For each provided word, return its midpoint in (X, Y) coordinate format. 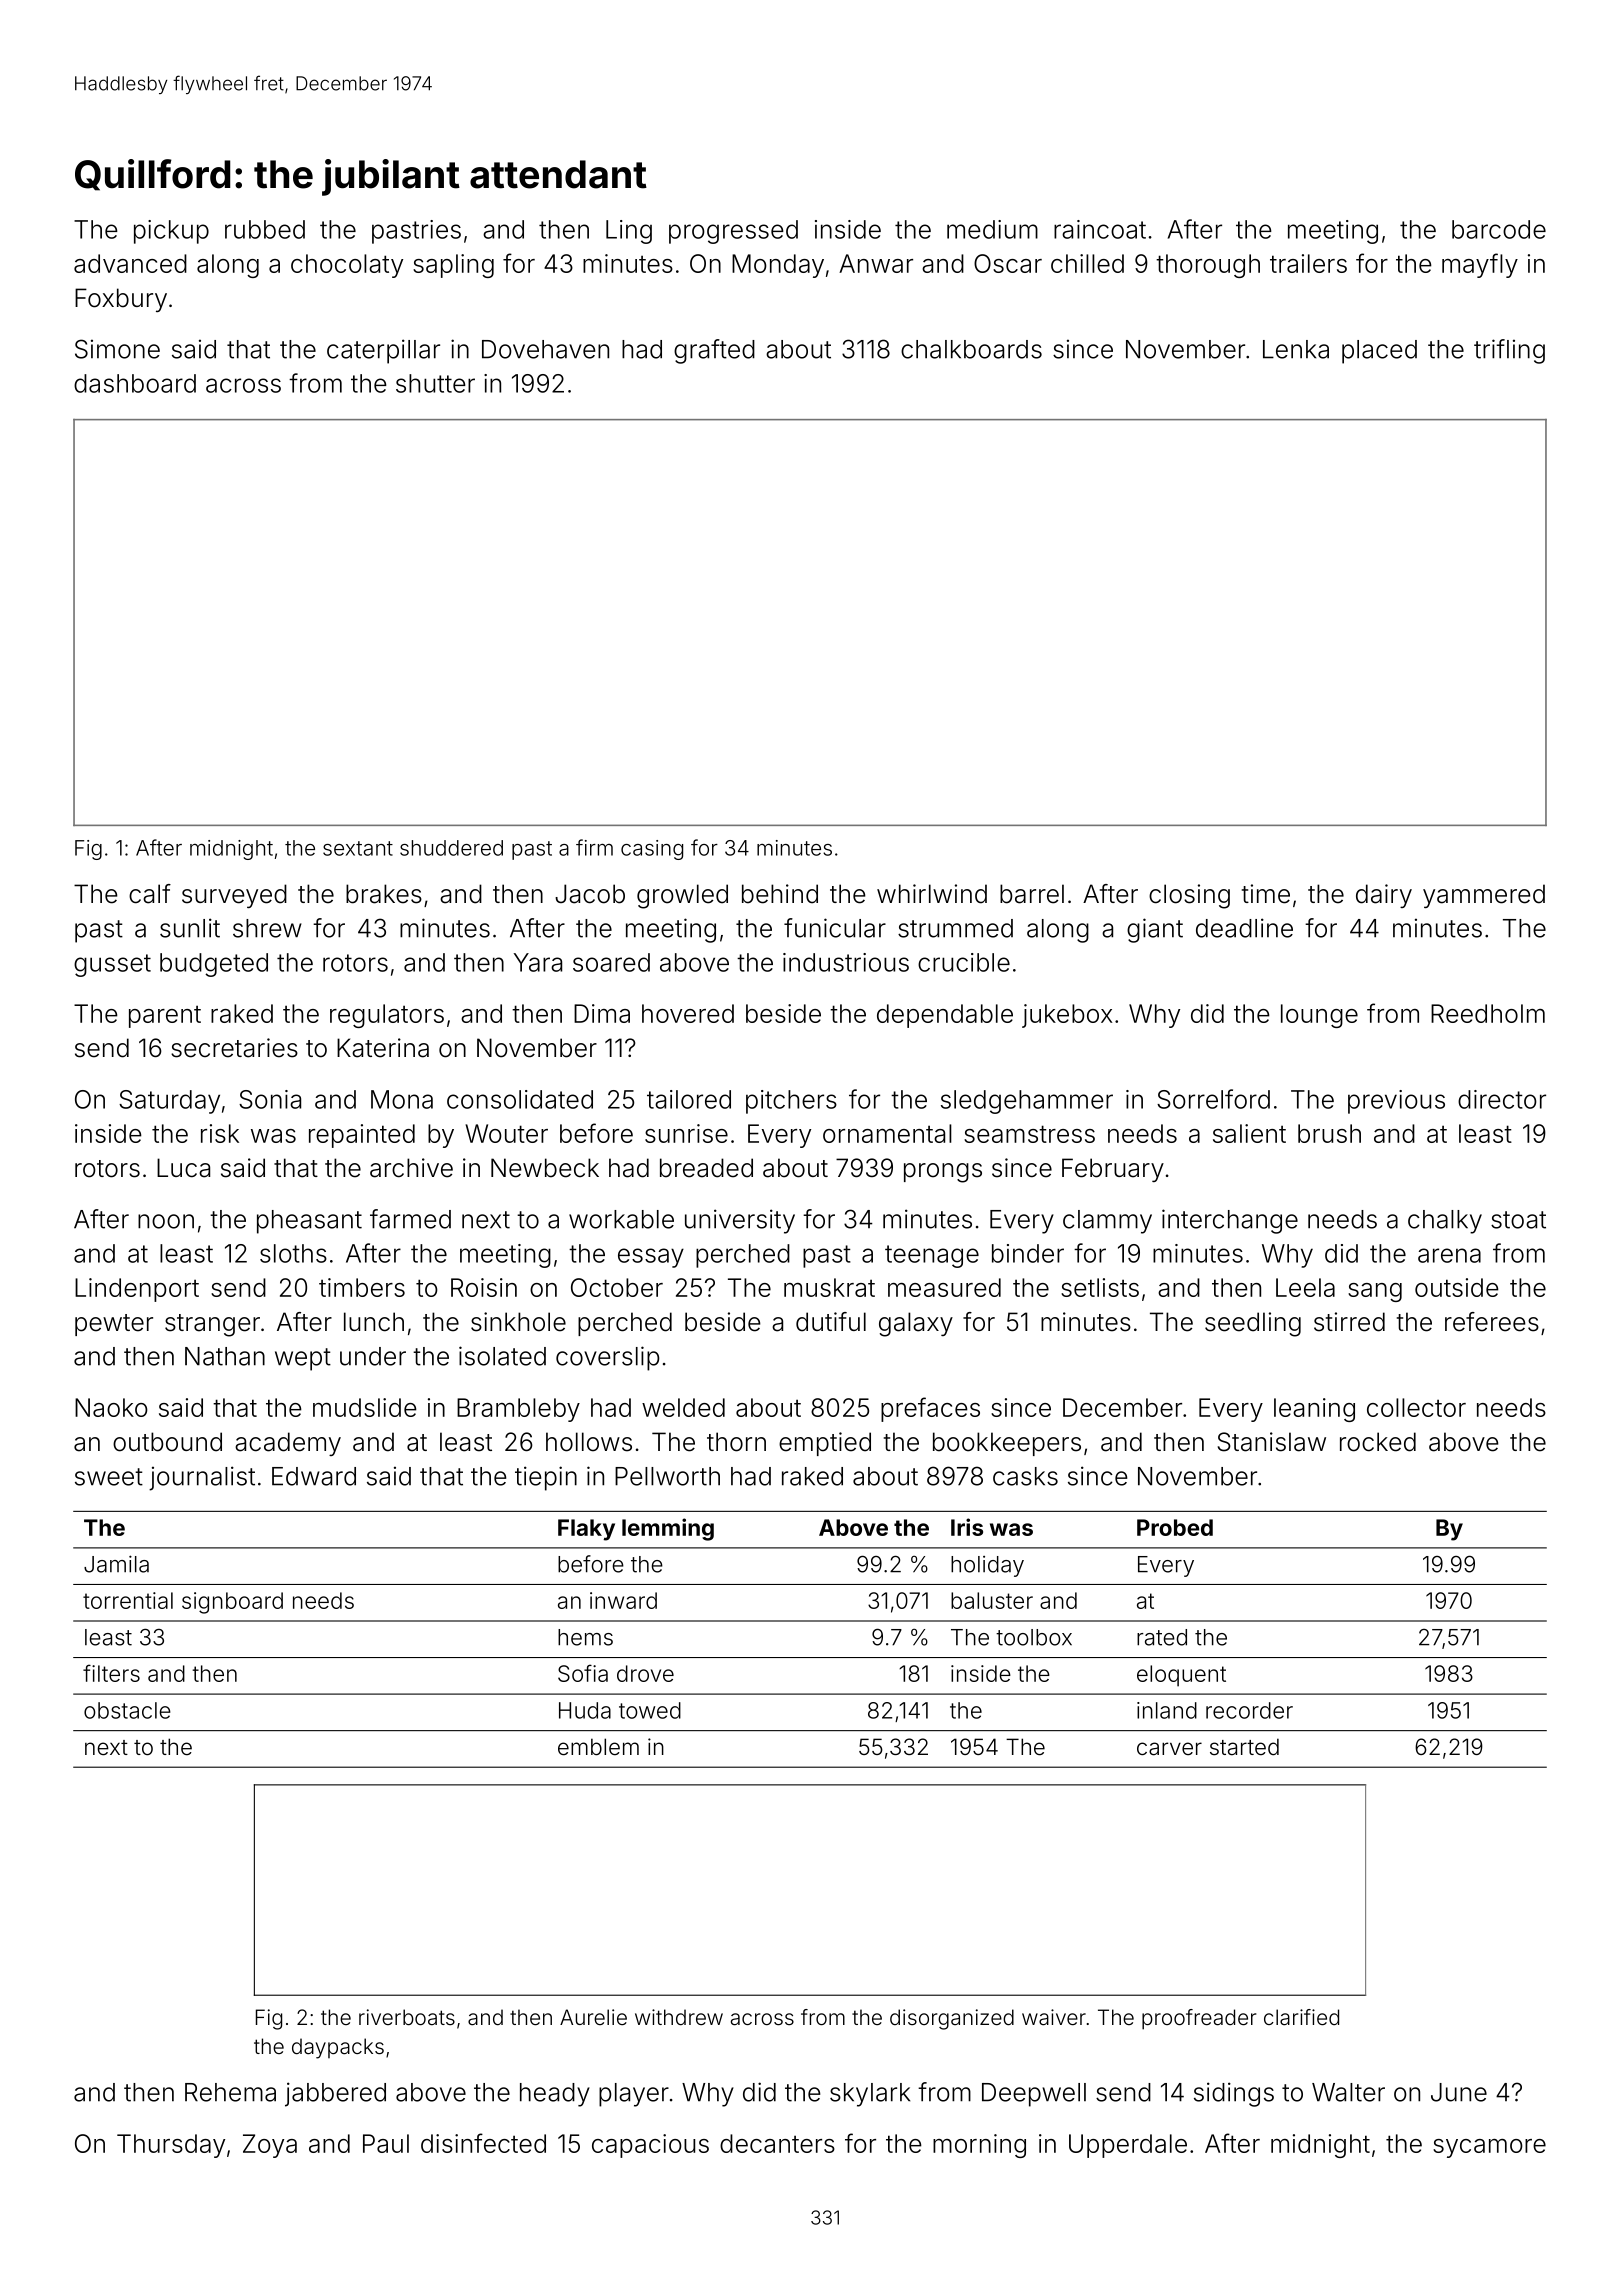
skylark (870, 2095)
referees (1492, 1322)
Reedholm (1488, 1013)
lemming (668, 1529)
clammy (1107, 1222)
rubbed (265, 229)
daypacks (338, 2048)
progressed (733, 232)
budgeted (214, 965)
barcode (1499, 229)
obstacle (127, 1710)
